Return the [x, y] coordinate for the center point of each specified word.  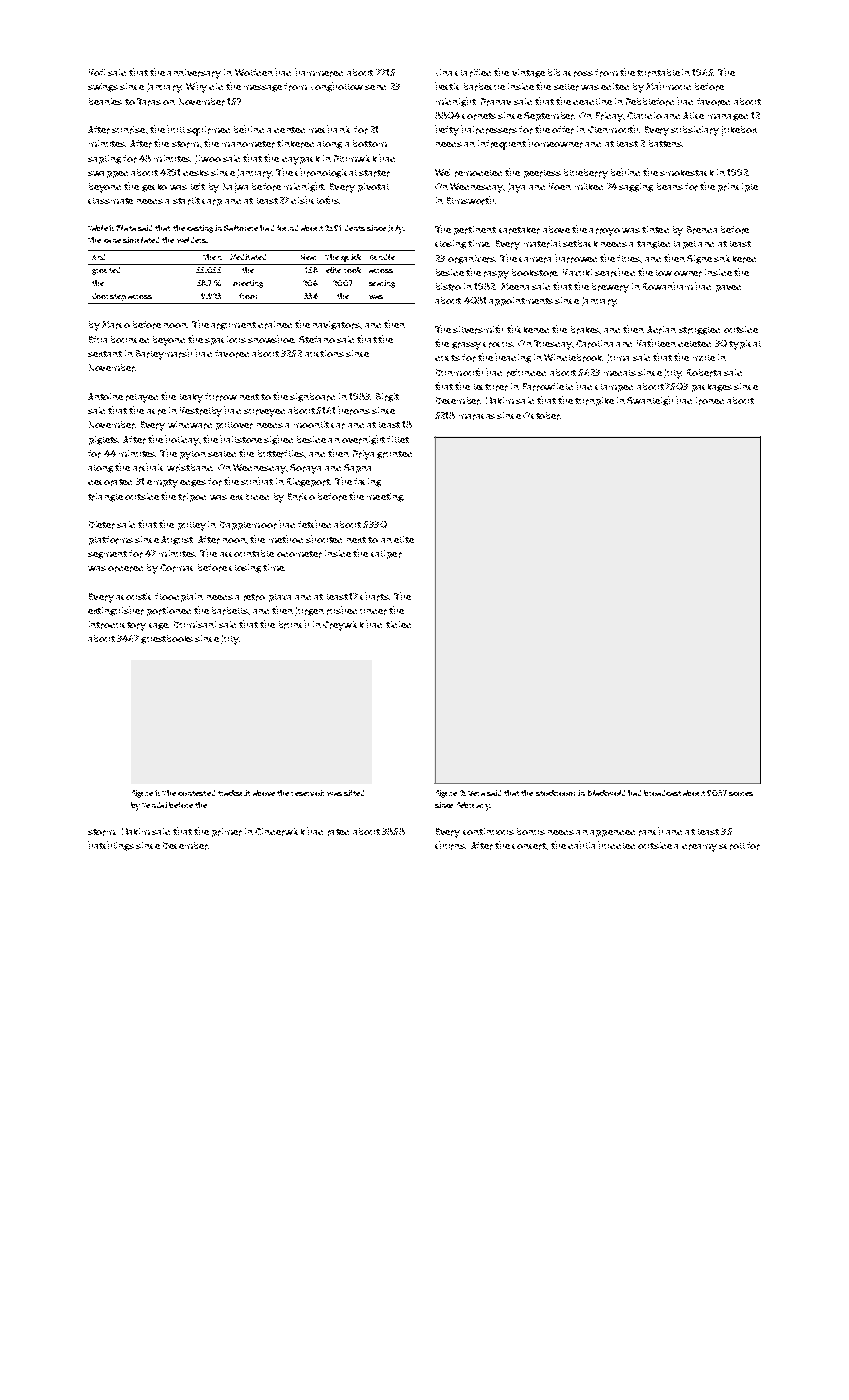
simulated [141, 240]
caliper [386, 554]
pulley [192, 526]
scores [741, 794]
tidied [398, 624]
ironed [710, 401]
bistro [448, 287]
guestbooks [167, 639]
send [375, 87]
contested [196, 793]
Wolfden [254, 72]
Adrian [661, 330]
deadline [592, 101]
